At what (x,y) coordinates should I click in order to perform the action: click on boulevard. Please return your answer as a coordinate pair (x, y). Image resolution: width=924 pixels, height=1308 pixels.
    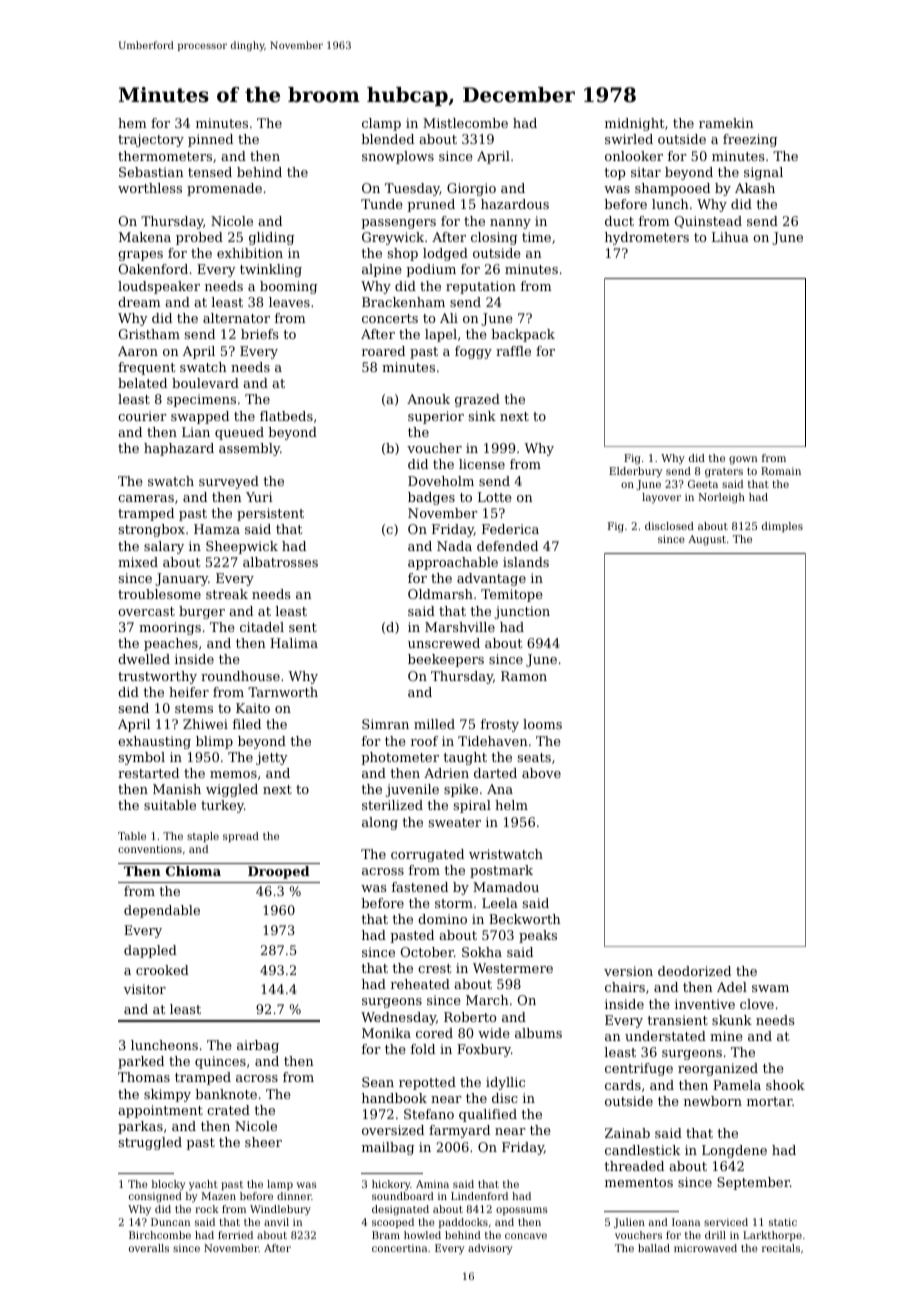
    Looking at the image, I should click on (205, 383).
